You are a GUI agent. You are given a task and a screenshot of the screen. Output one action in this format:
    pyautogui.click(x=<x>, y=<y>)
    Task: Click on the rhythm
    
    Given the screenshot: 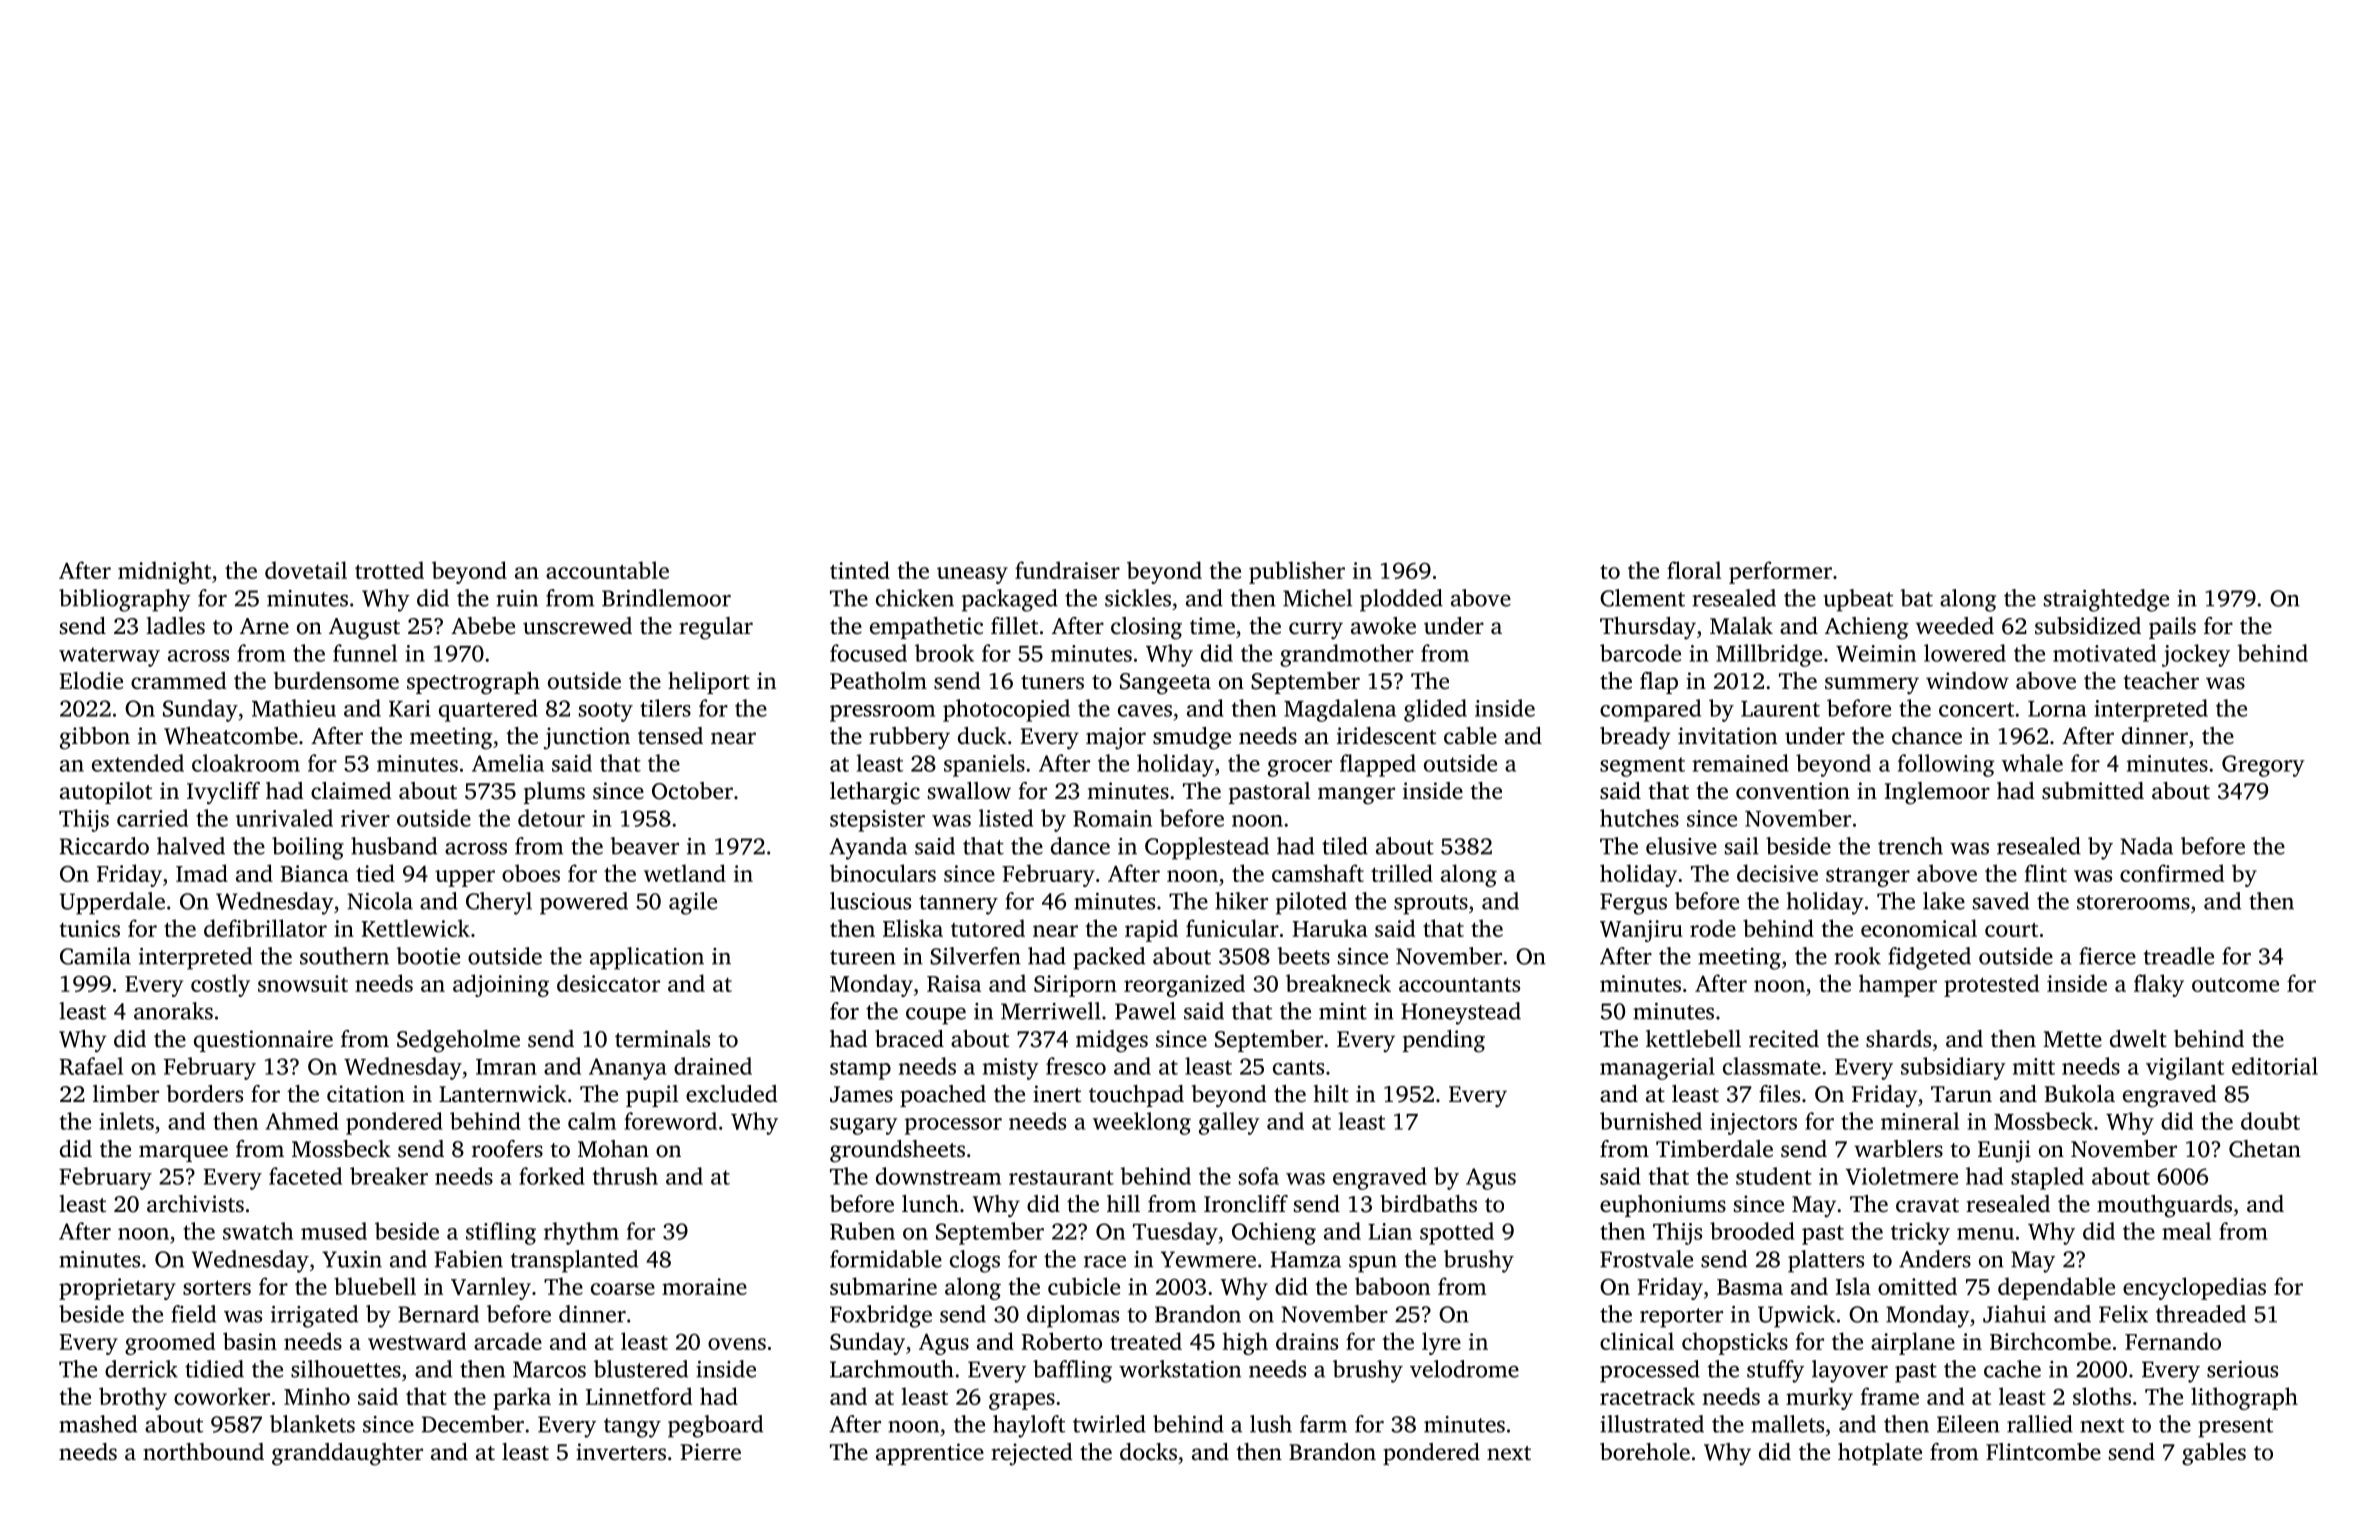 What is the action you would take?
    pyautogui.click(x=581, y=1233)
